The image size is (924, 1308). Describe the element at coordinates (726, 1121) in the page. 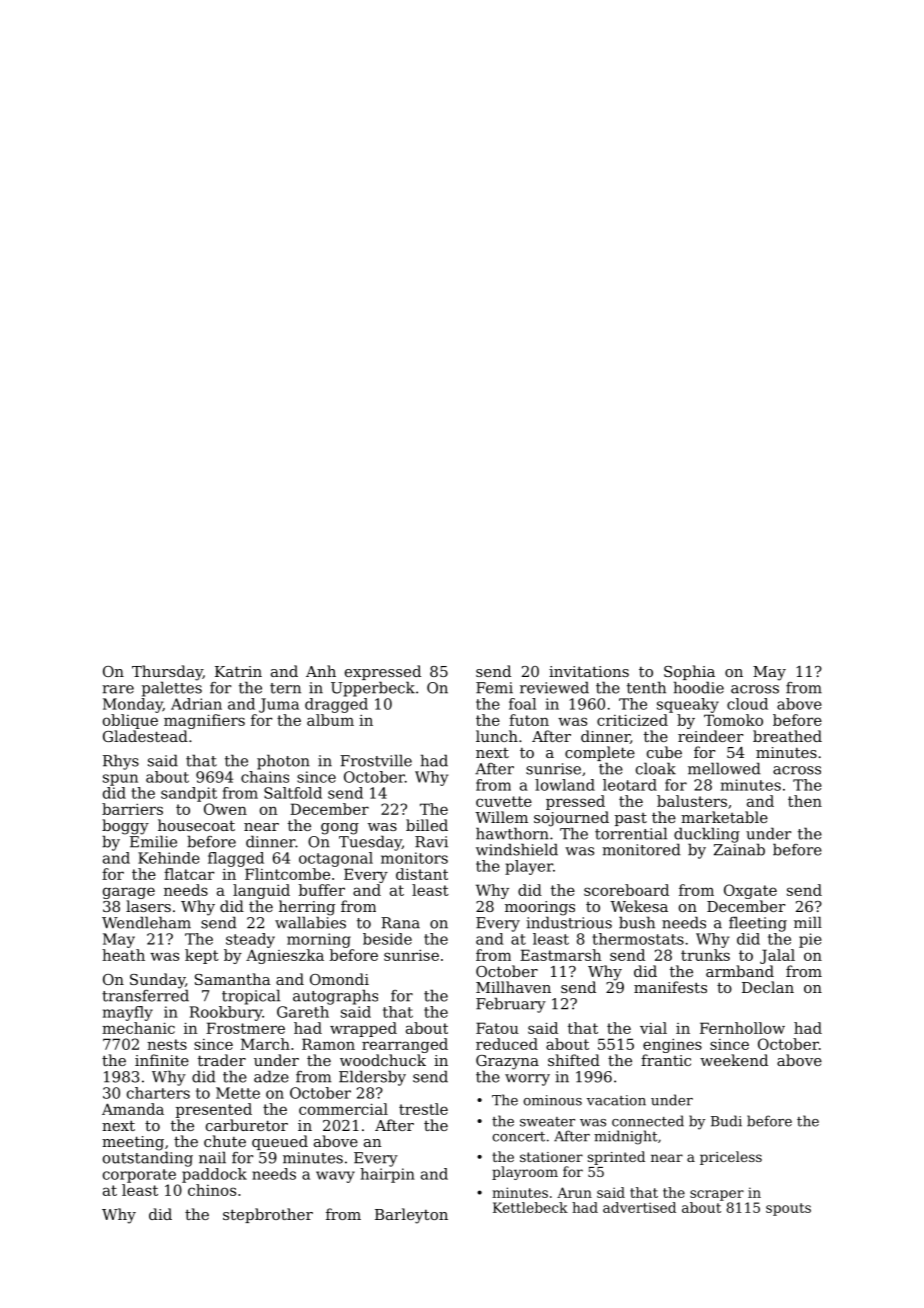

I see `Budi` at that location.
